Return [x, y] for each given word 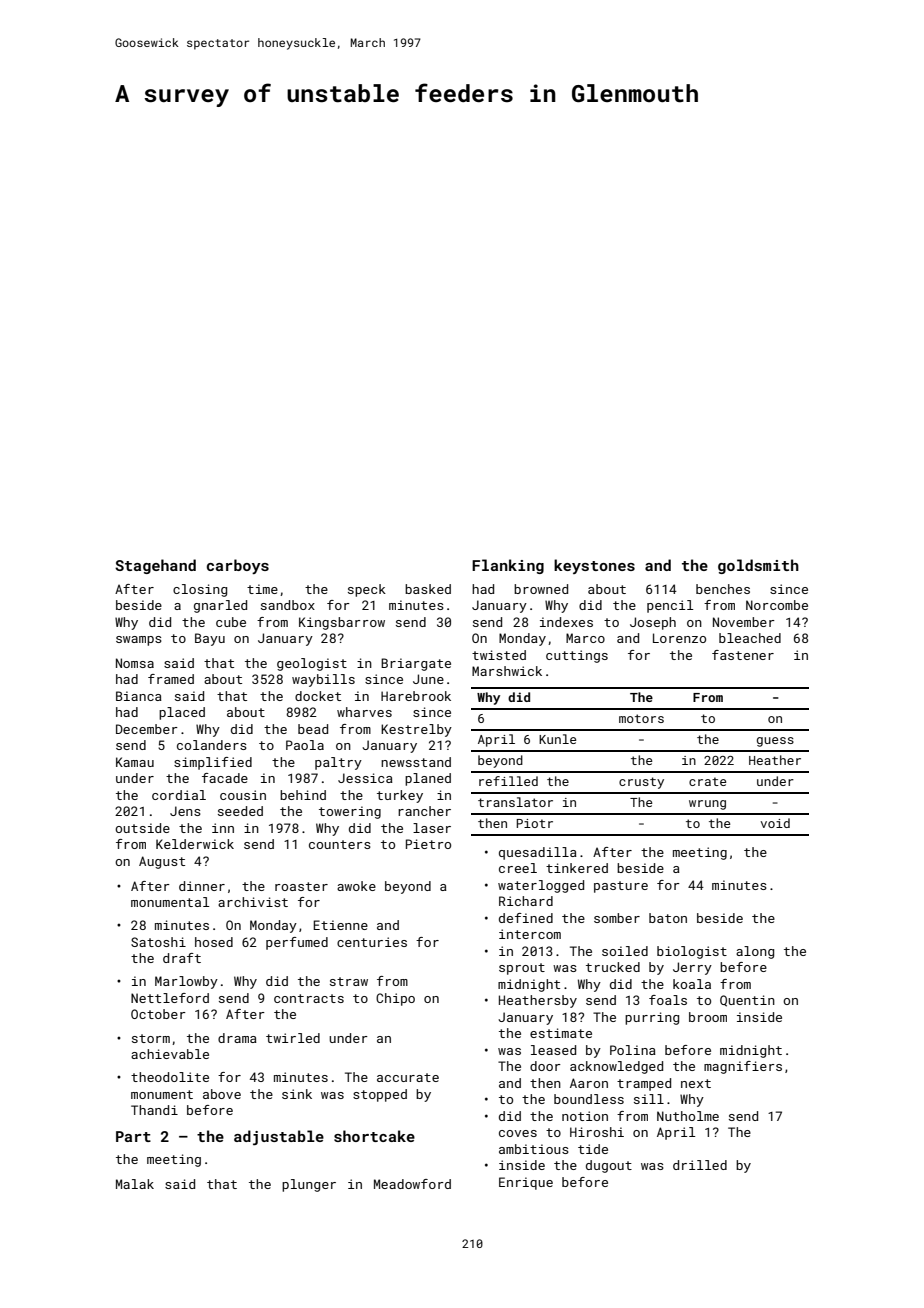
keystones [594, 566]
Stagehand [155, 566]
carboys [238, 566]
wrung [707, 805]
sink [297, 1094]
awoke [356, 886]
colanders [212, 745]
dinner [202, 886]
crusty [641, 783]
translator [515, 802]
